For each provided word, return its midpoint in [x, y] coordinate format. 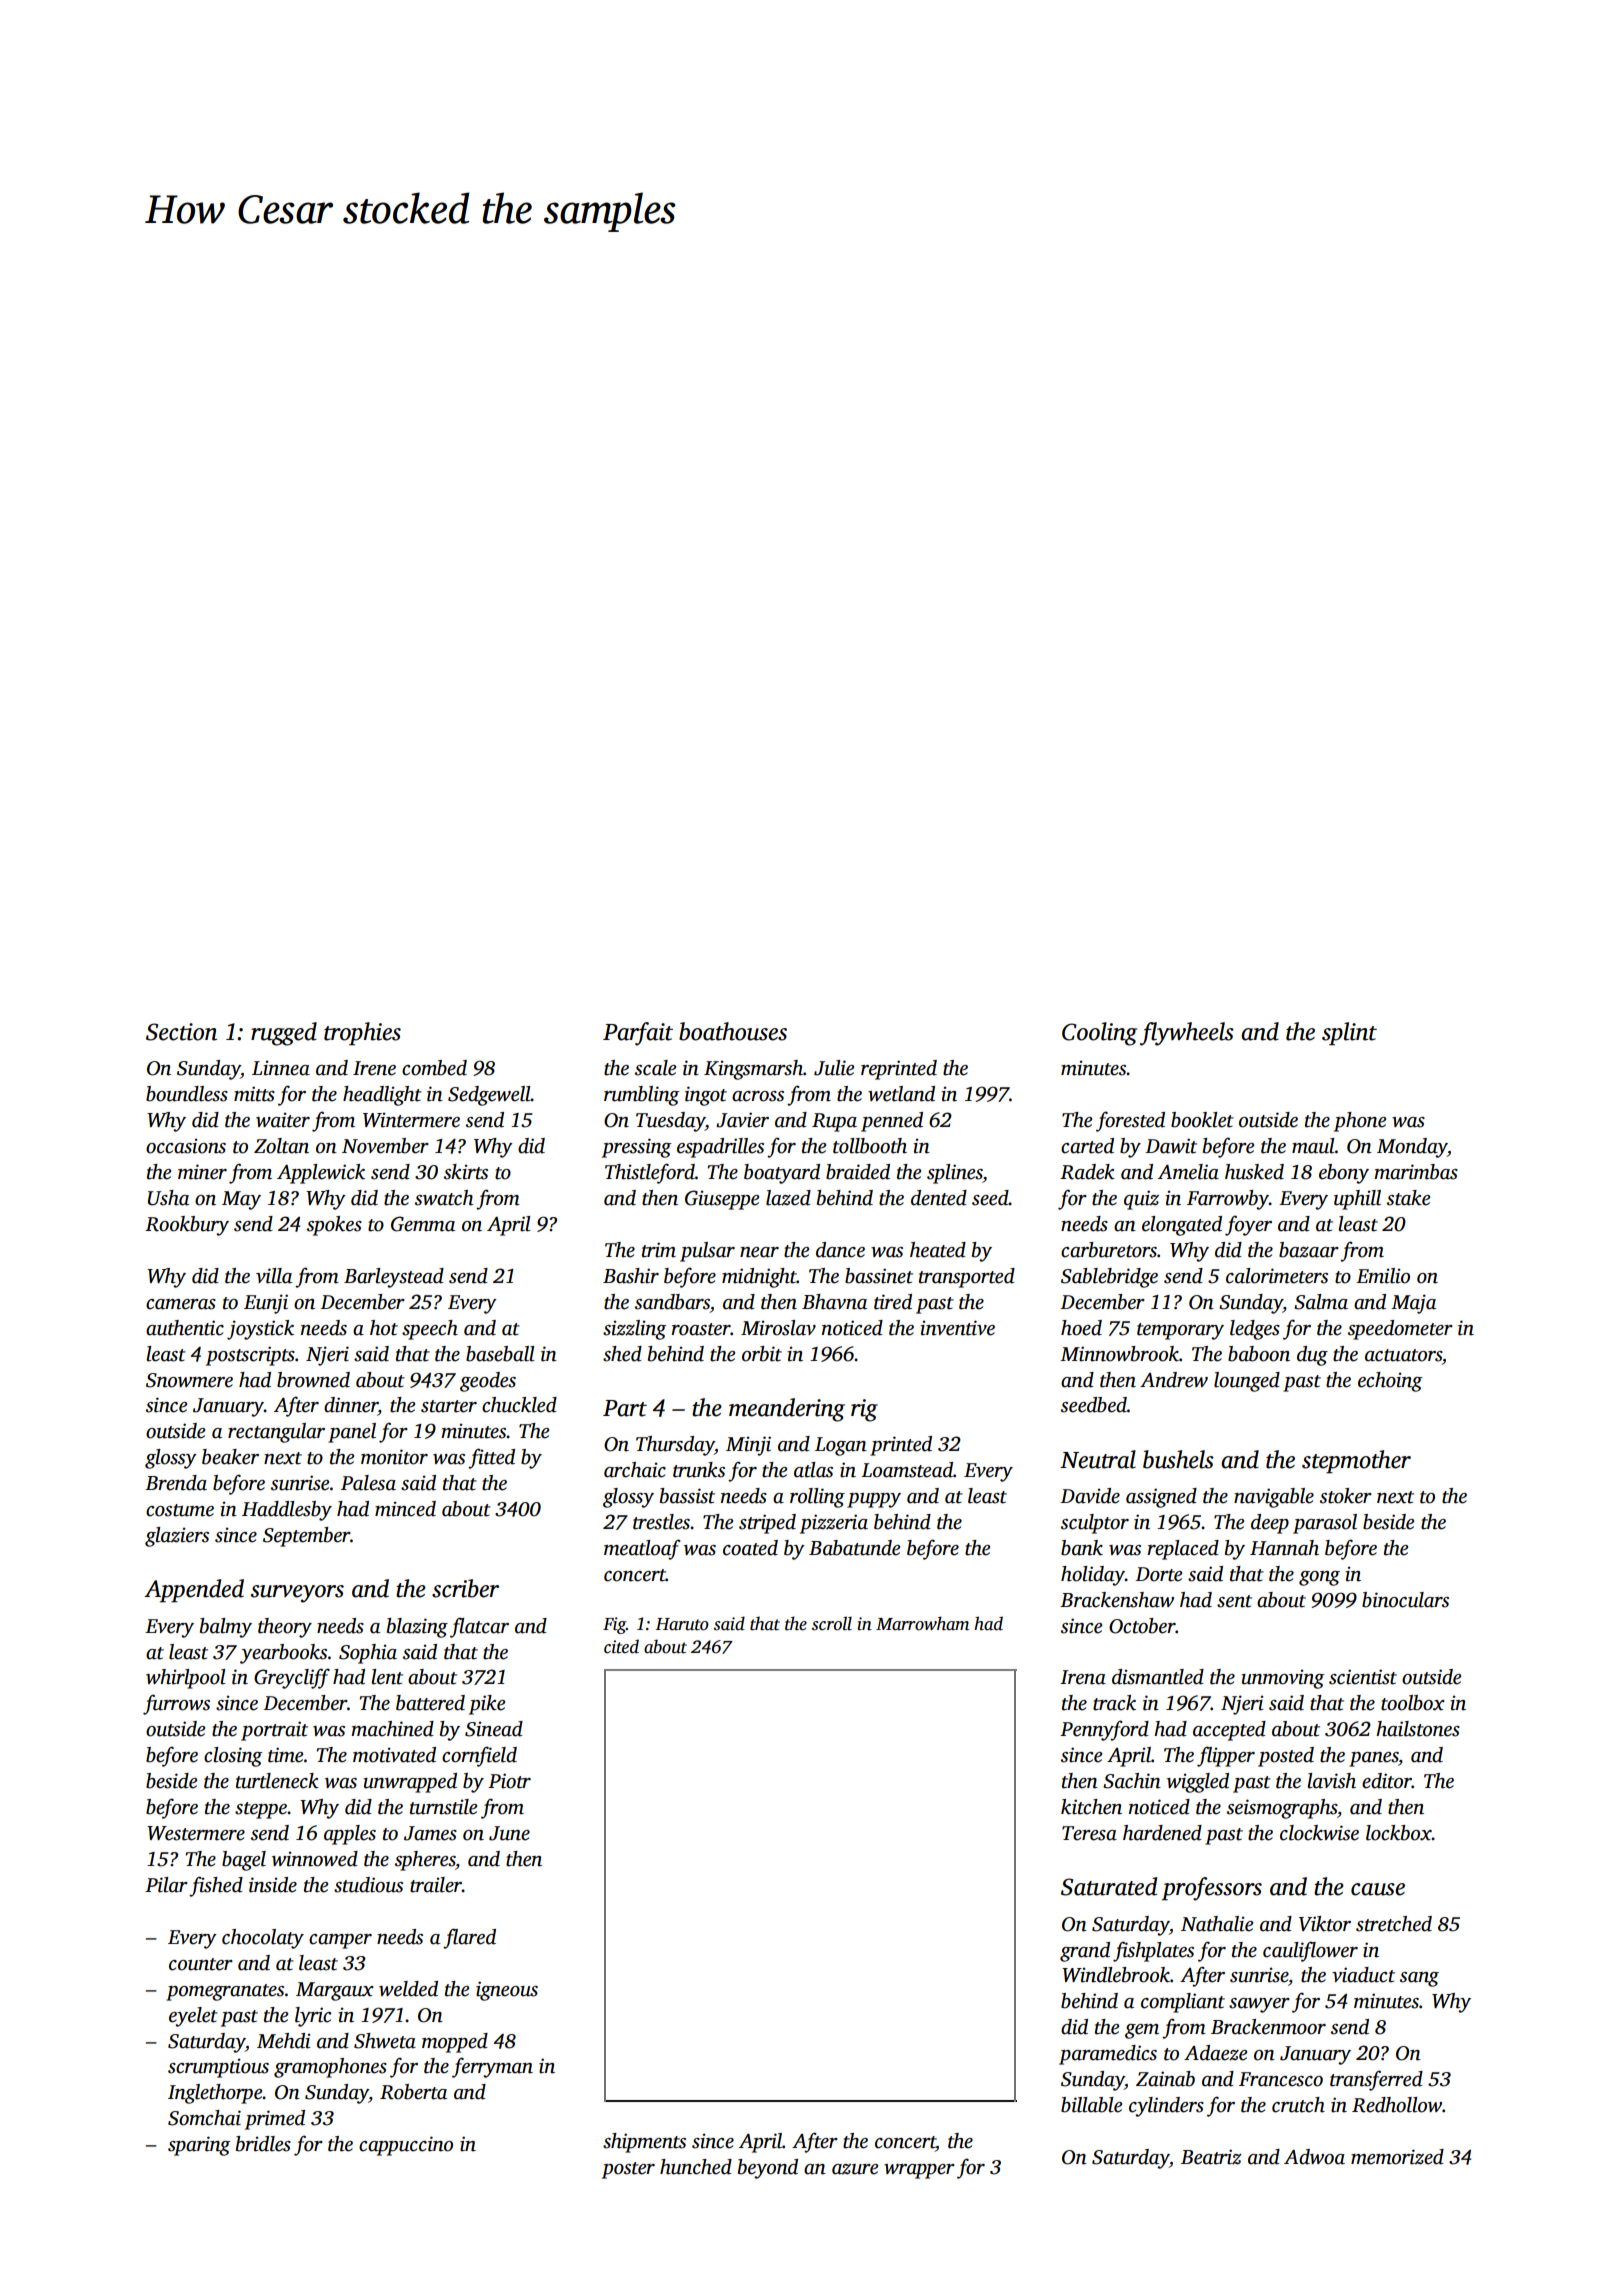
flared [469, 1938]
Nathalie [1217, 1924]
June [509, 1833]
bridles [263, 2144]
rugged [284, 1034]
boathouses [733, 1031]
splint [1349, 1034]
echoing [1390, 1382]
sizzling [635, 1330]
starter [449, 1406]
